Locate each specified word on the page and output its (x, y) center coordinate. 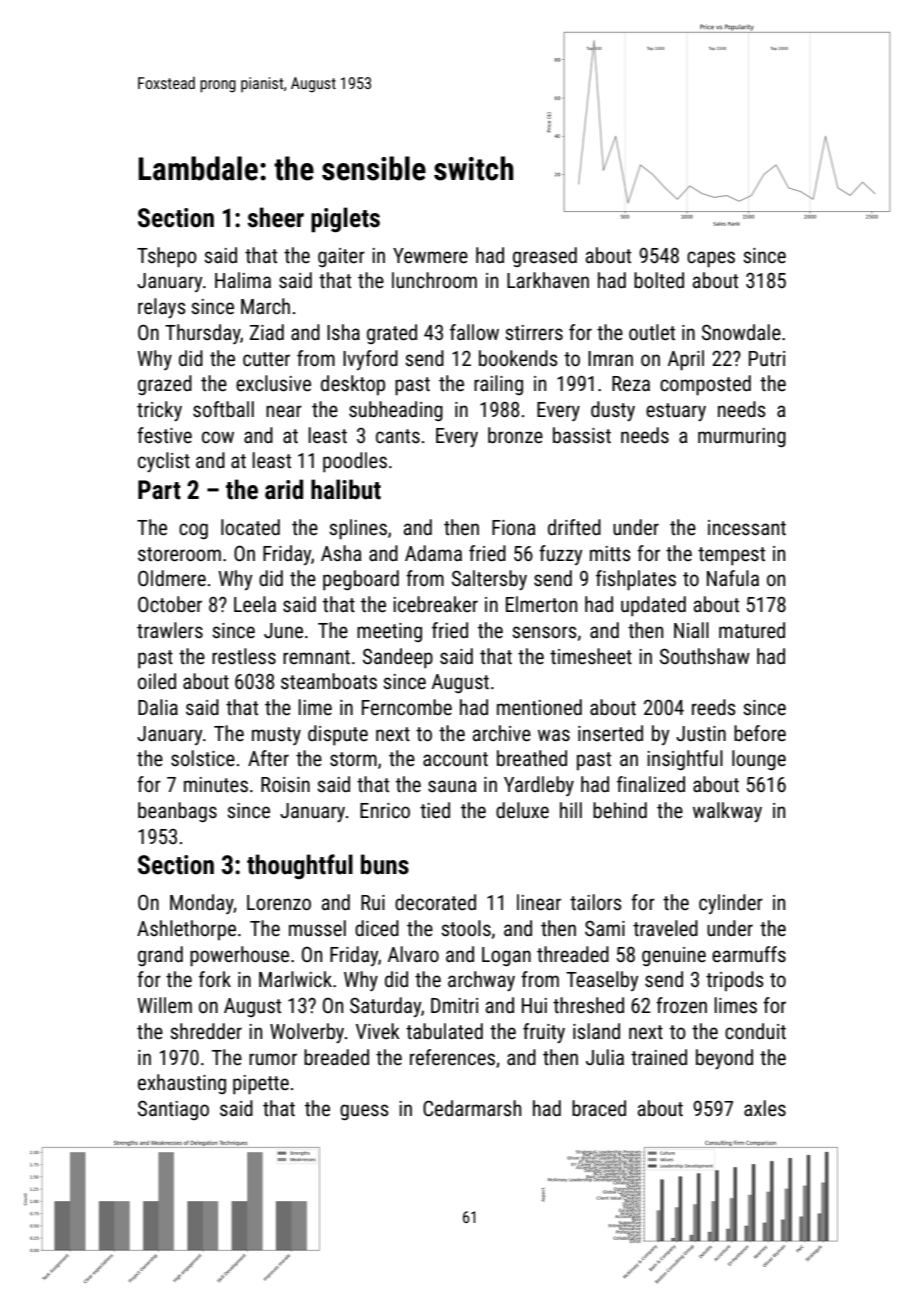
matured (752, 630)
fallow (474, 332)
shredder (206, 1031)
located (250, 527)
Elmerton (541, 604)
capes (711, 259)
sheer (275, 217)
